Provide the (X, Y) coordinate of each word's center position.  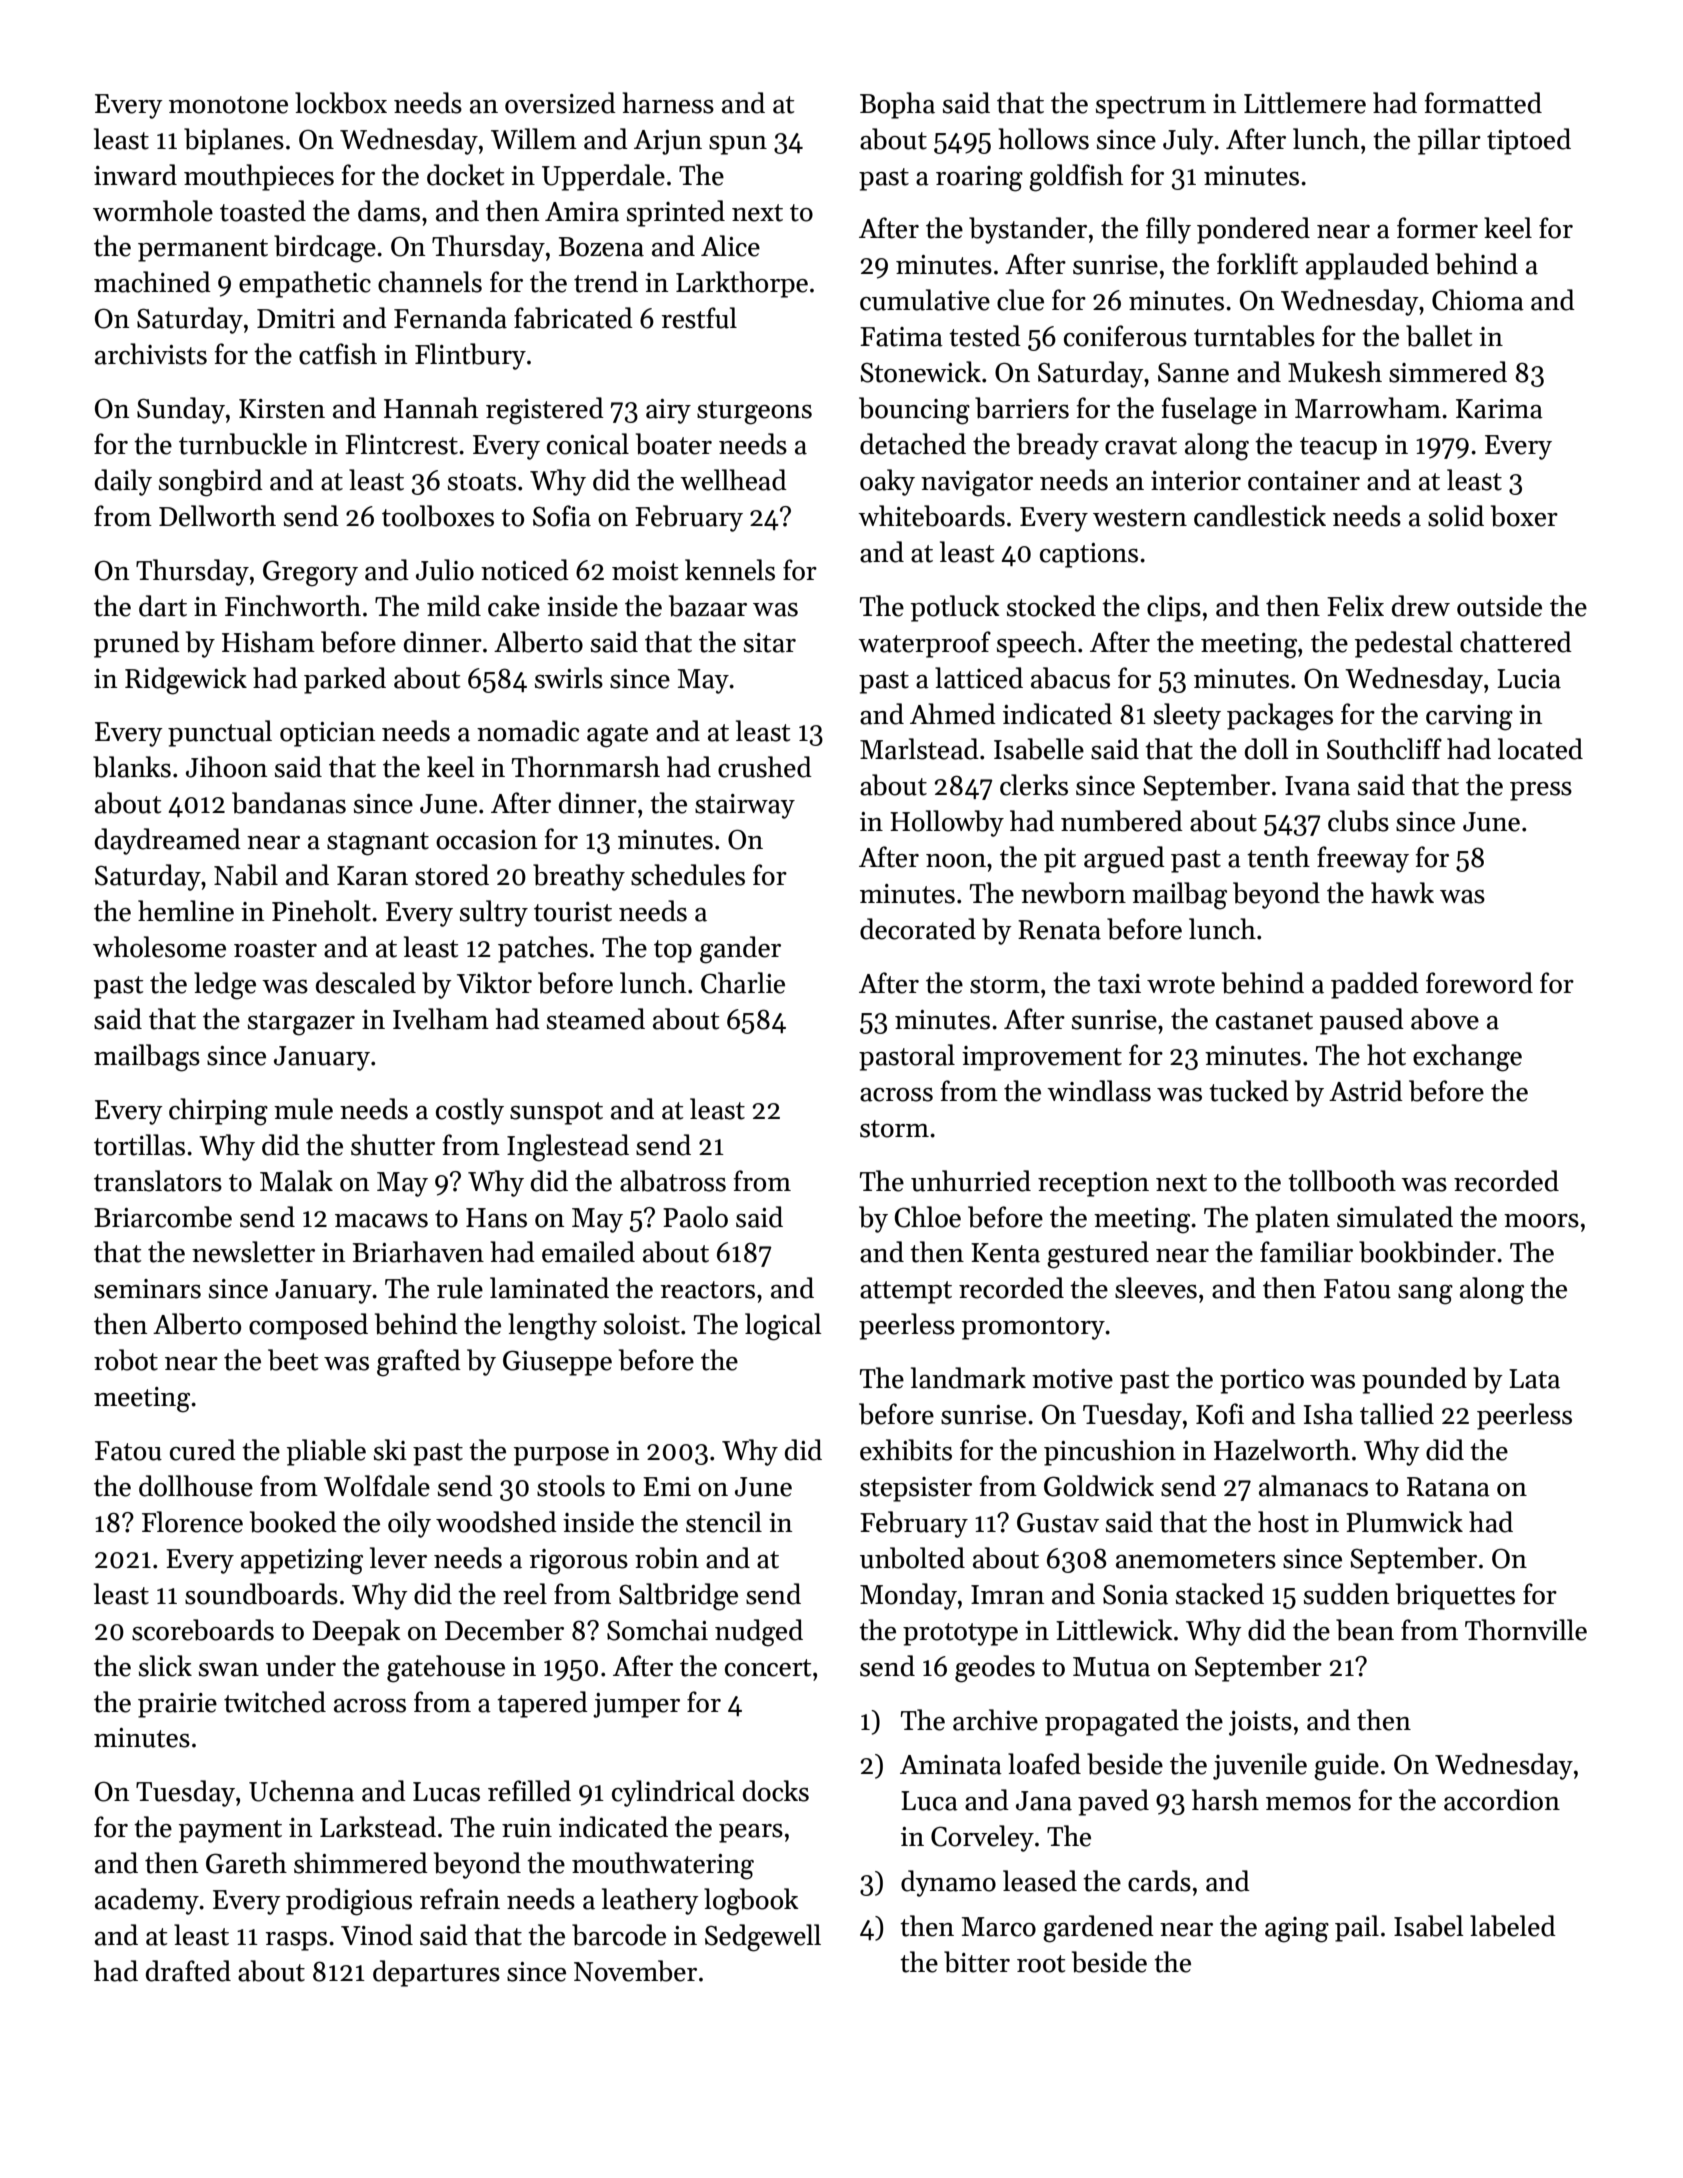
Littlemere (1305, 103)
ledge (225, 986)
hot (1386, 1055)
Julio (445, 570)
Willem (534, 139)
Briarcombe (163, 1217)
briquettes (1455, 1596)
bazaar (708, 606)
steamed (596, 1019)
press (1541, 791)
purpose (561, 1456)
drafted (188, 1971)
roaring (979, 179)
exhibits (906, 1450)
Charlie (743, 983)
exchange (1467, 1058)
